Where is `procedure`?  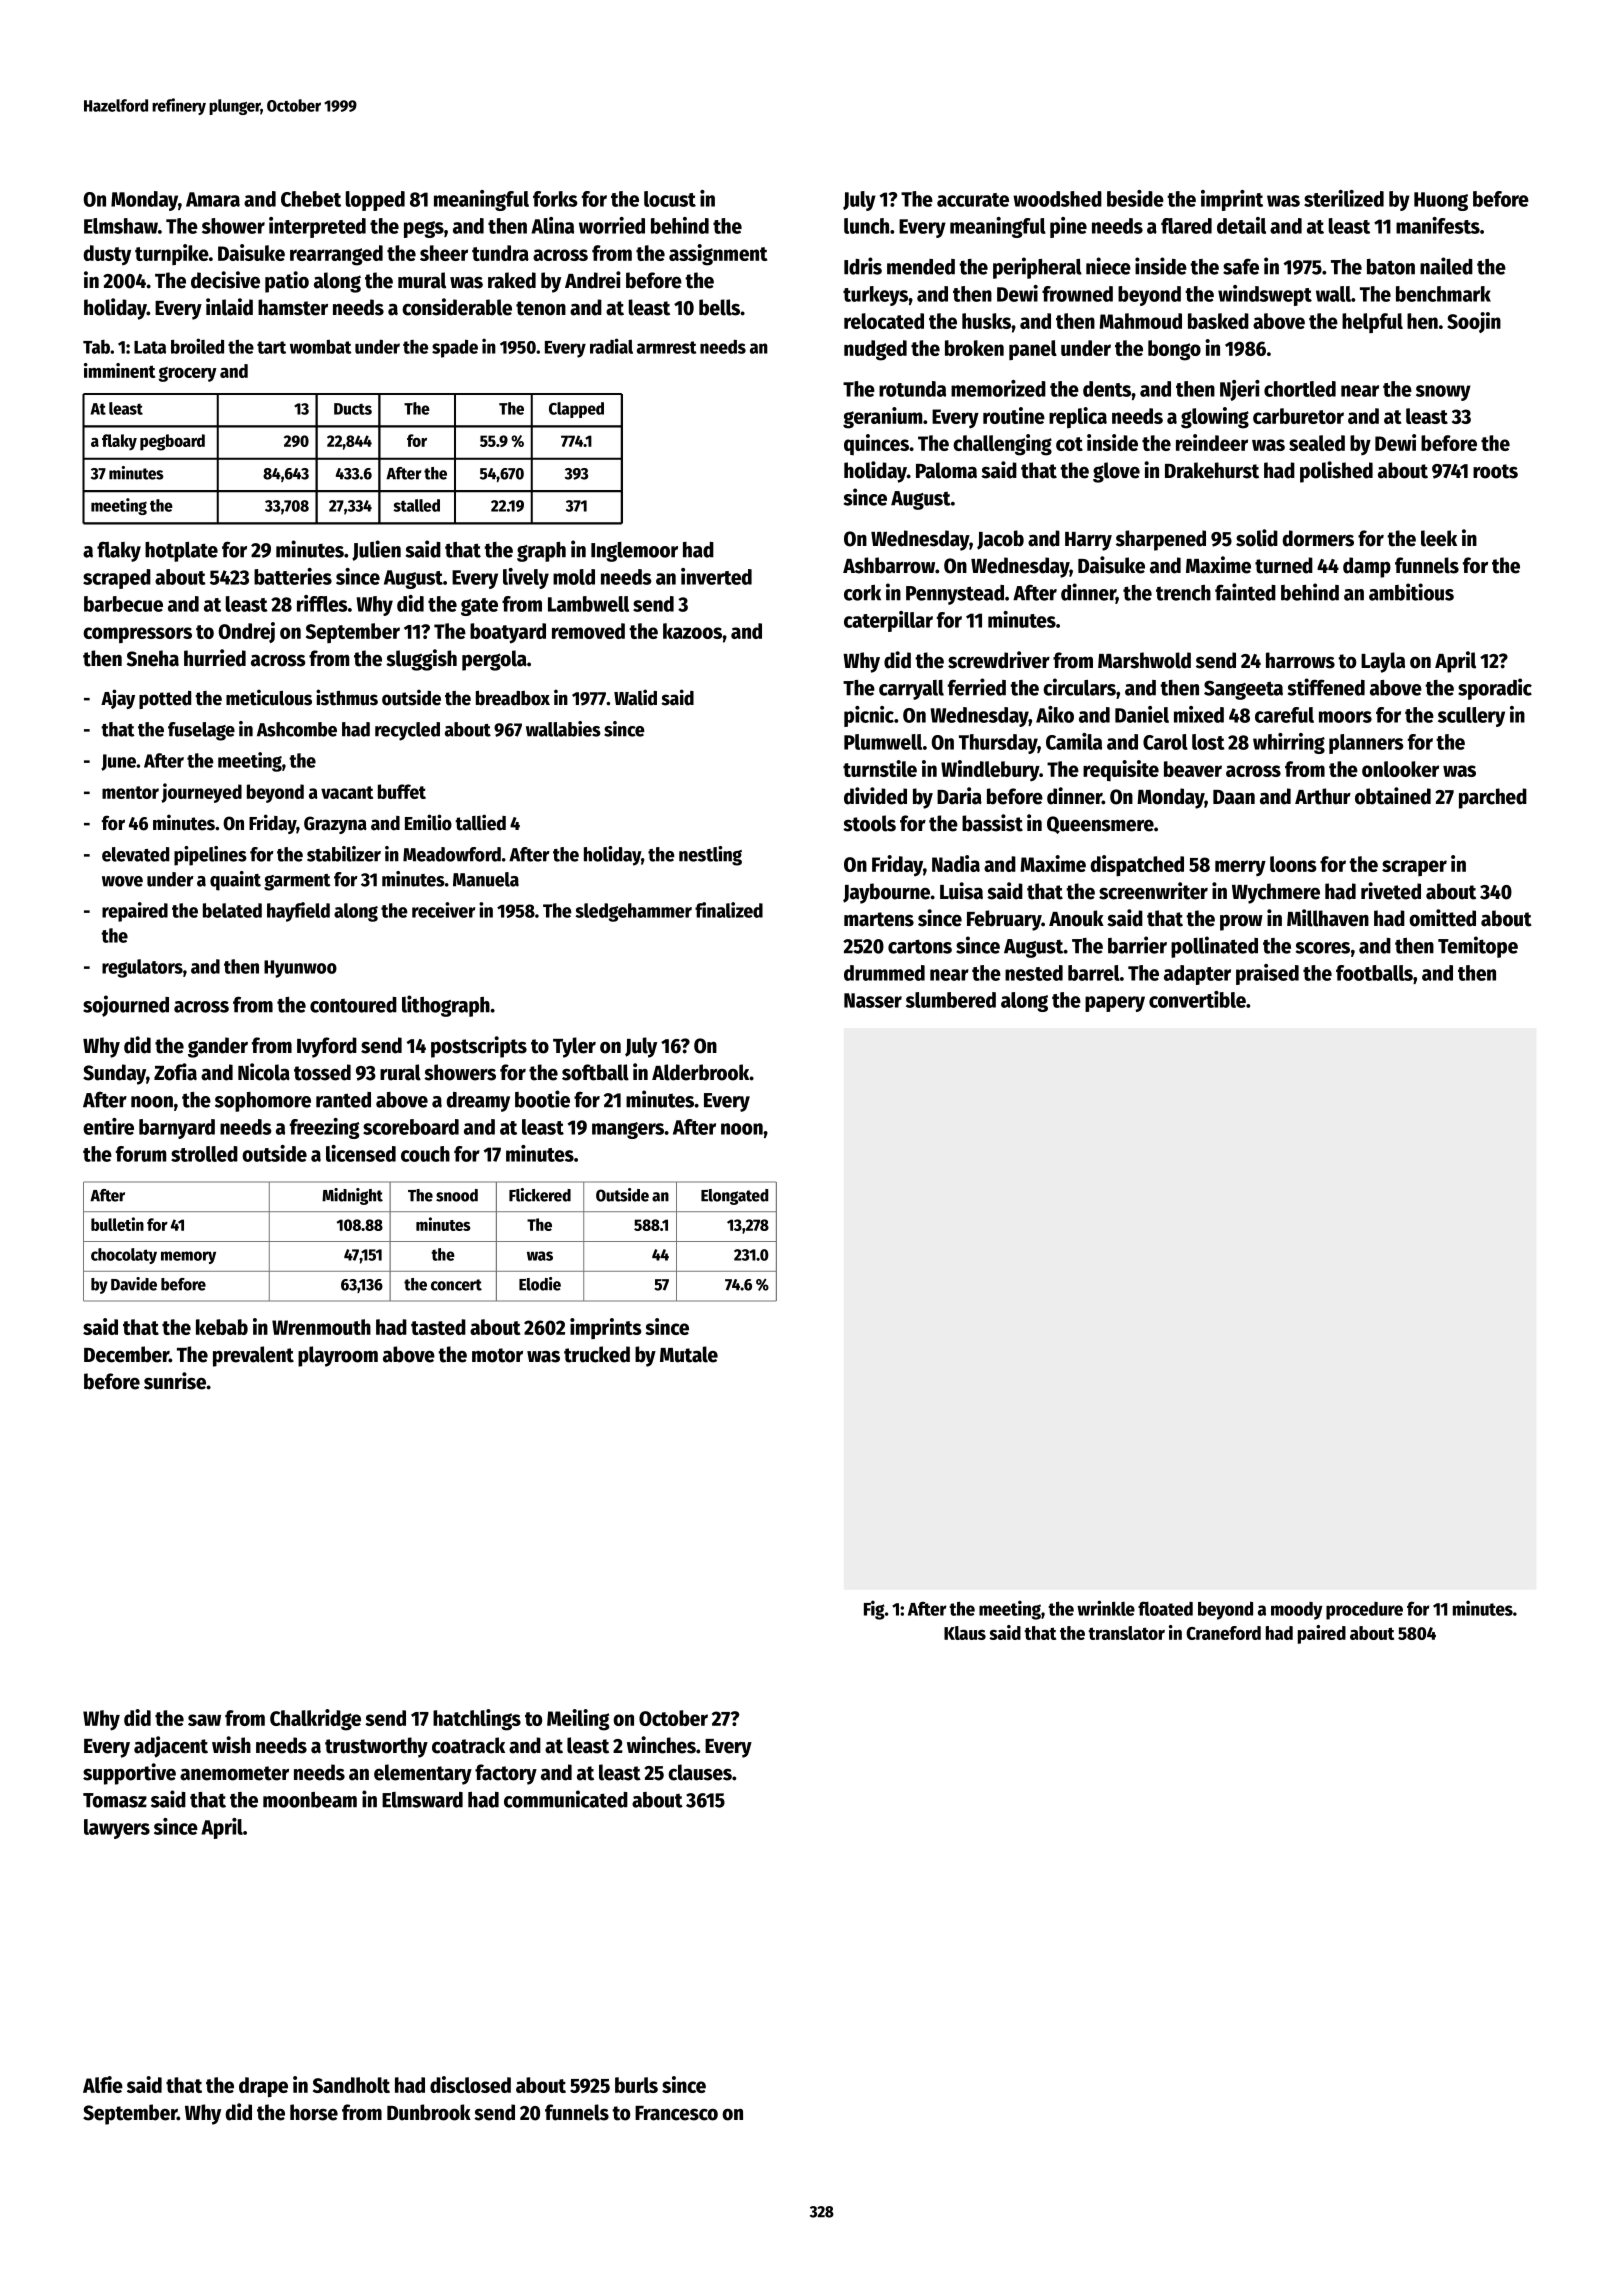
procedure is located at coordinates (1364, 1611).
